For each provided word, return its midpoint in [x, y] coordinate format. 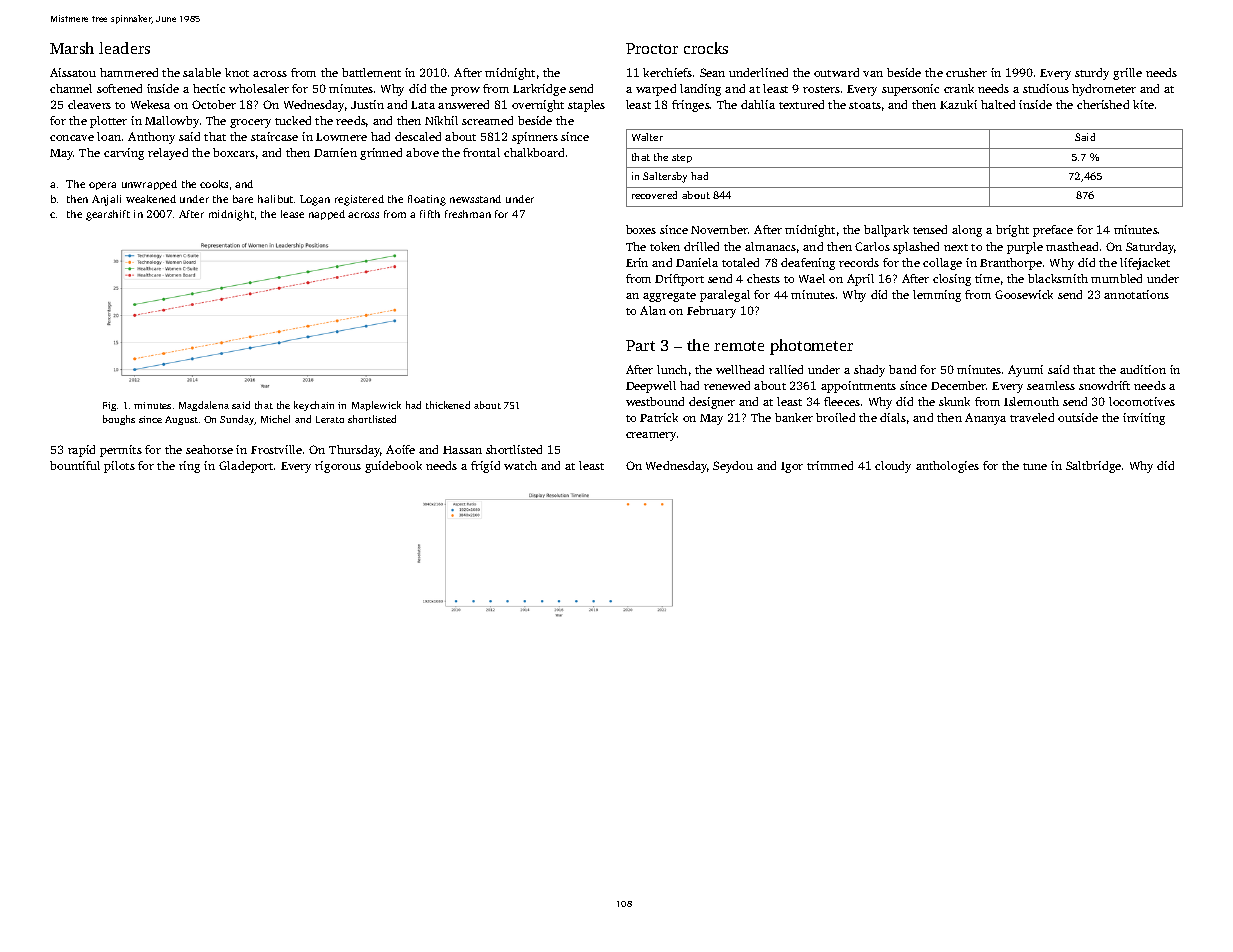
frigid [485, 467]
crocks [706, 48]
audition [1143, 369]
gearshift [108, 215]
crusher [966, 72]
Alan [653, 310]
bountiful [75, 465]
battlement [371, 72]
